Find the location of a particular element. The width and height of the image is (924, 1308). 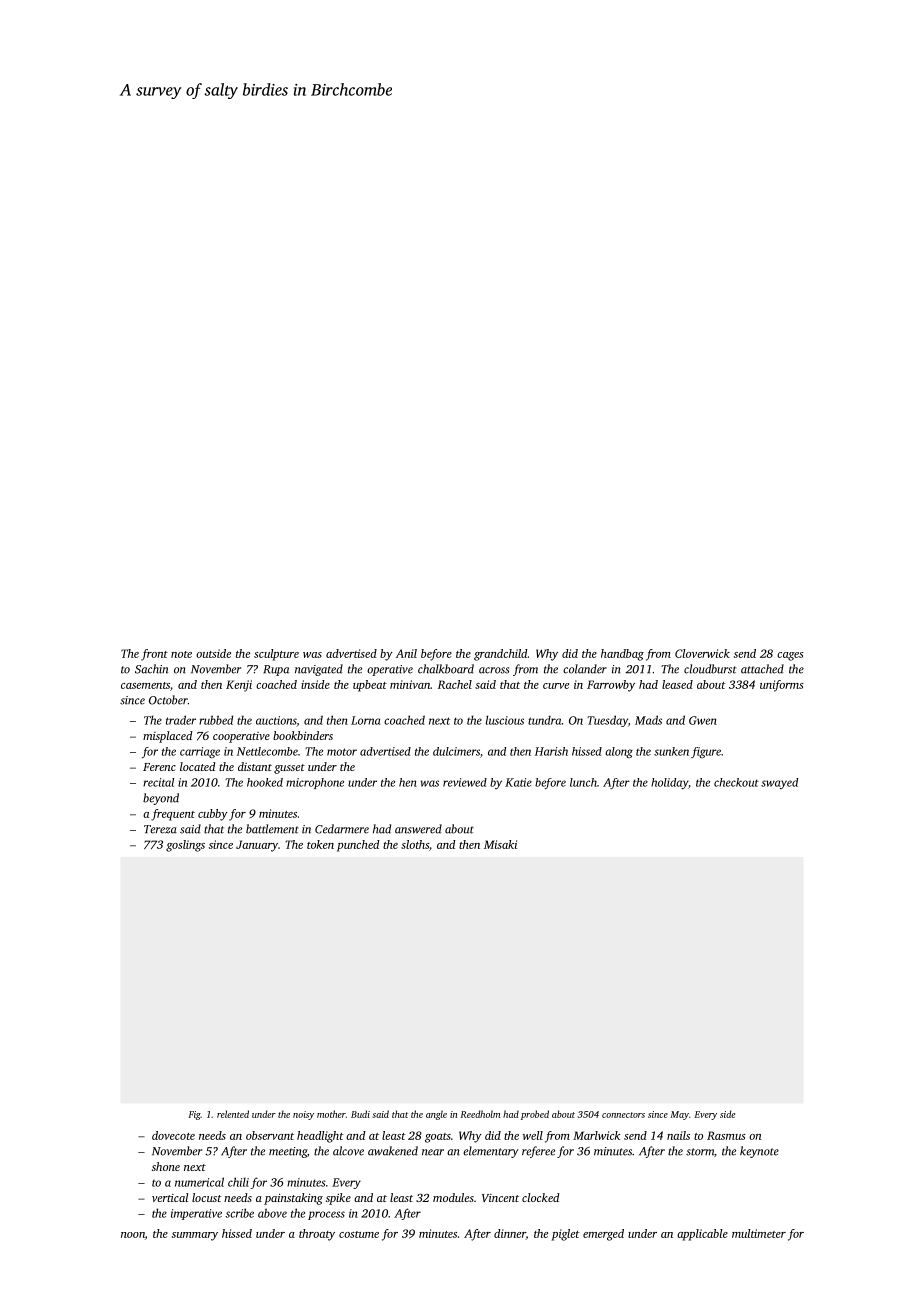

Misaki is located at coordinates (500, 844).
